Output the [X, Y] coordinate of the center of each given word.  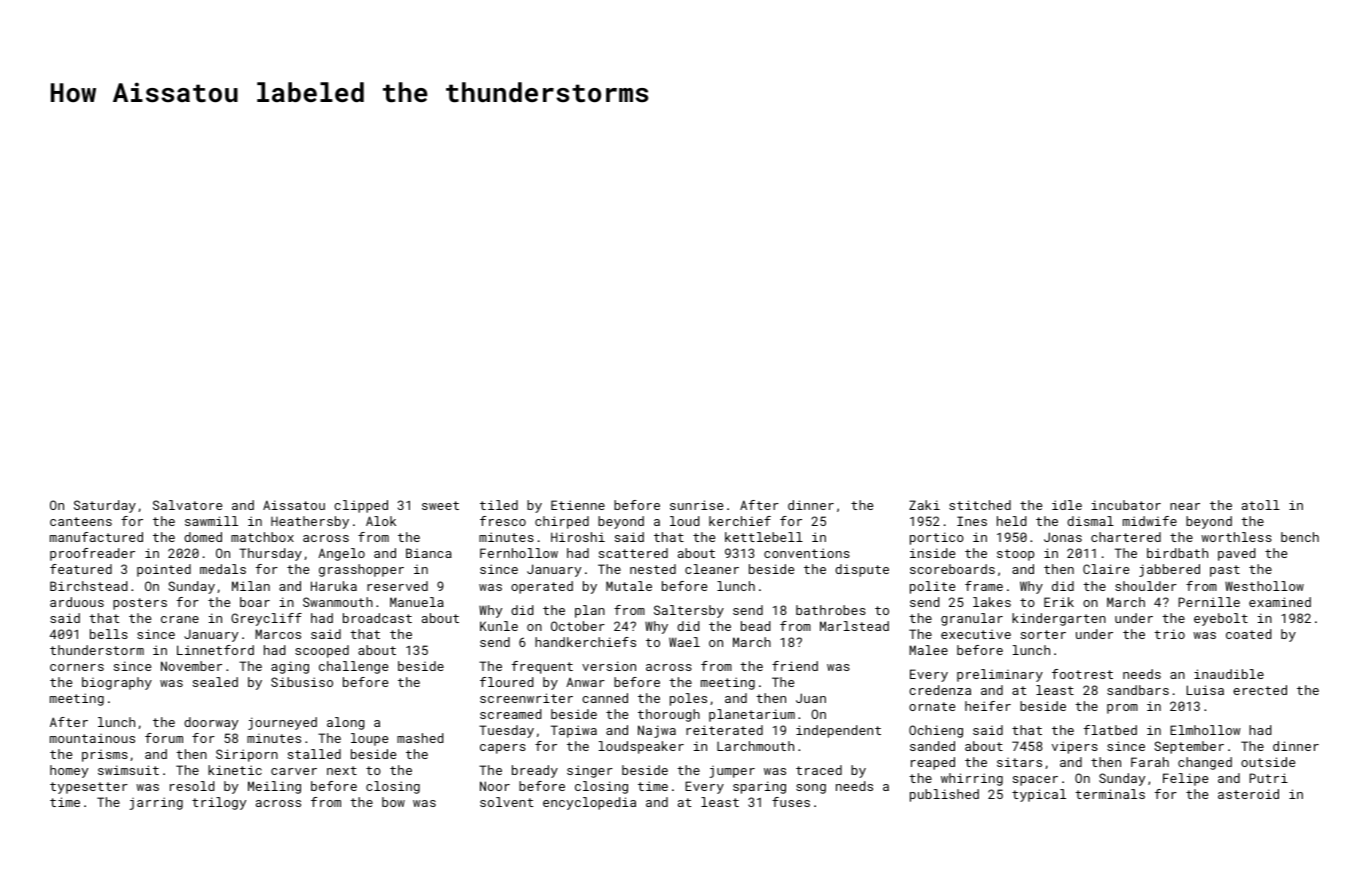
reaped [933, 763]
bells [109, 634]
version [609, 666]
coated [1249, 634]
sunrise [696, 505]
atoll [1261, 505]
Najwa [657, 731]
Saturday [105, 506]
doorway [211, 723]
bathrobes [831, 610]
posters [140, 604]
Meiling [274, 787]
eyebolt [1221, 619]
